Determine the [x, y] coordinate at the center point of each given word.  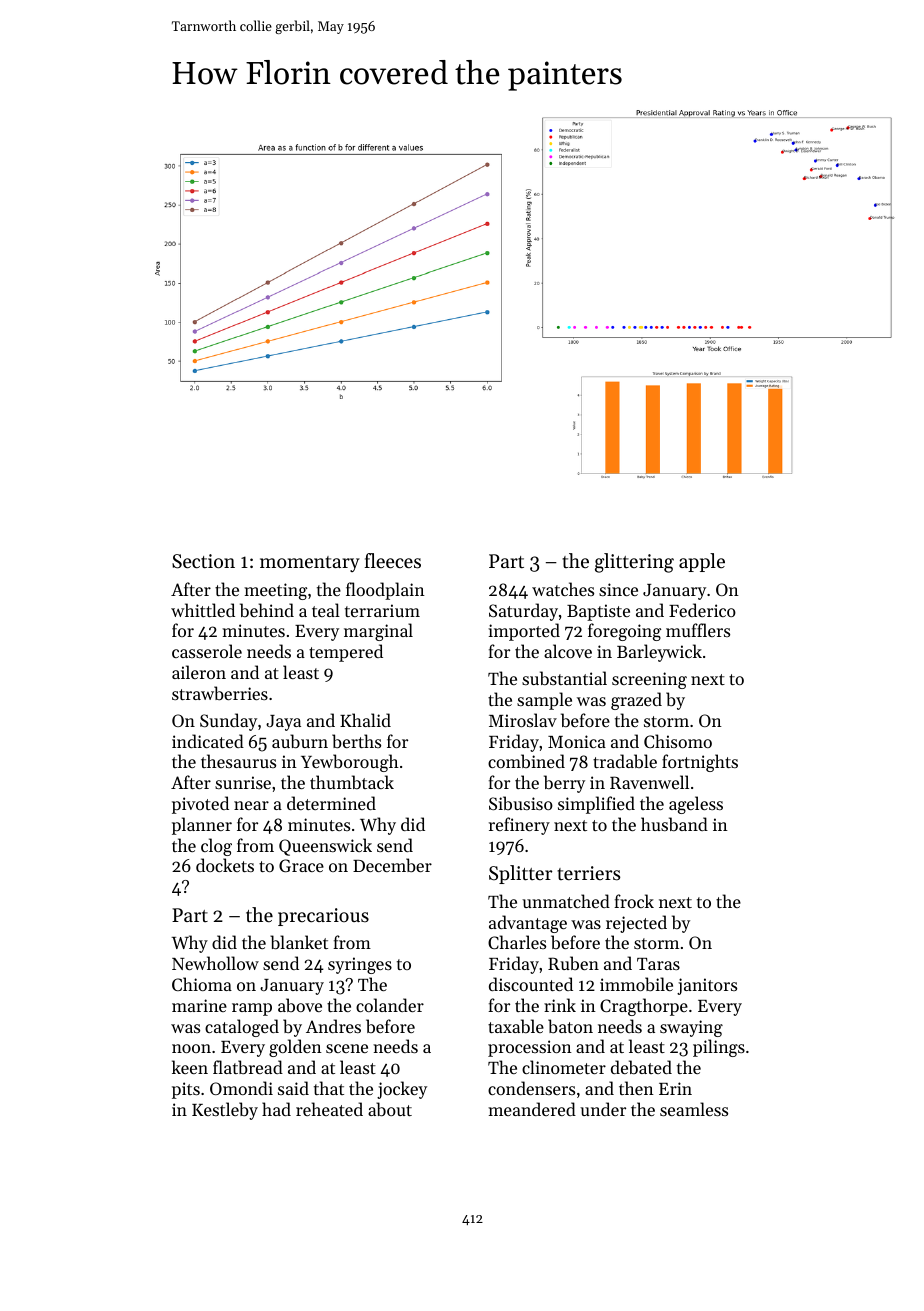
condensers [531, 1088]
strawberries [220, 693]
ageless [696, 805]
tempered [346, 653]
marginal [378, 632]
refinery [519, 826]
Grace [301, 865]
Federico [702, 610]
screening [649, 680]
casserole [207, 651]
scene [347, 1048]
